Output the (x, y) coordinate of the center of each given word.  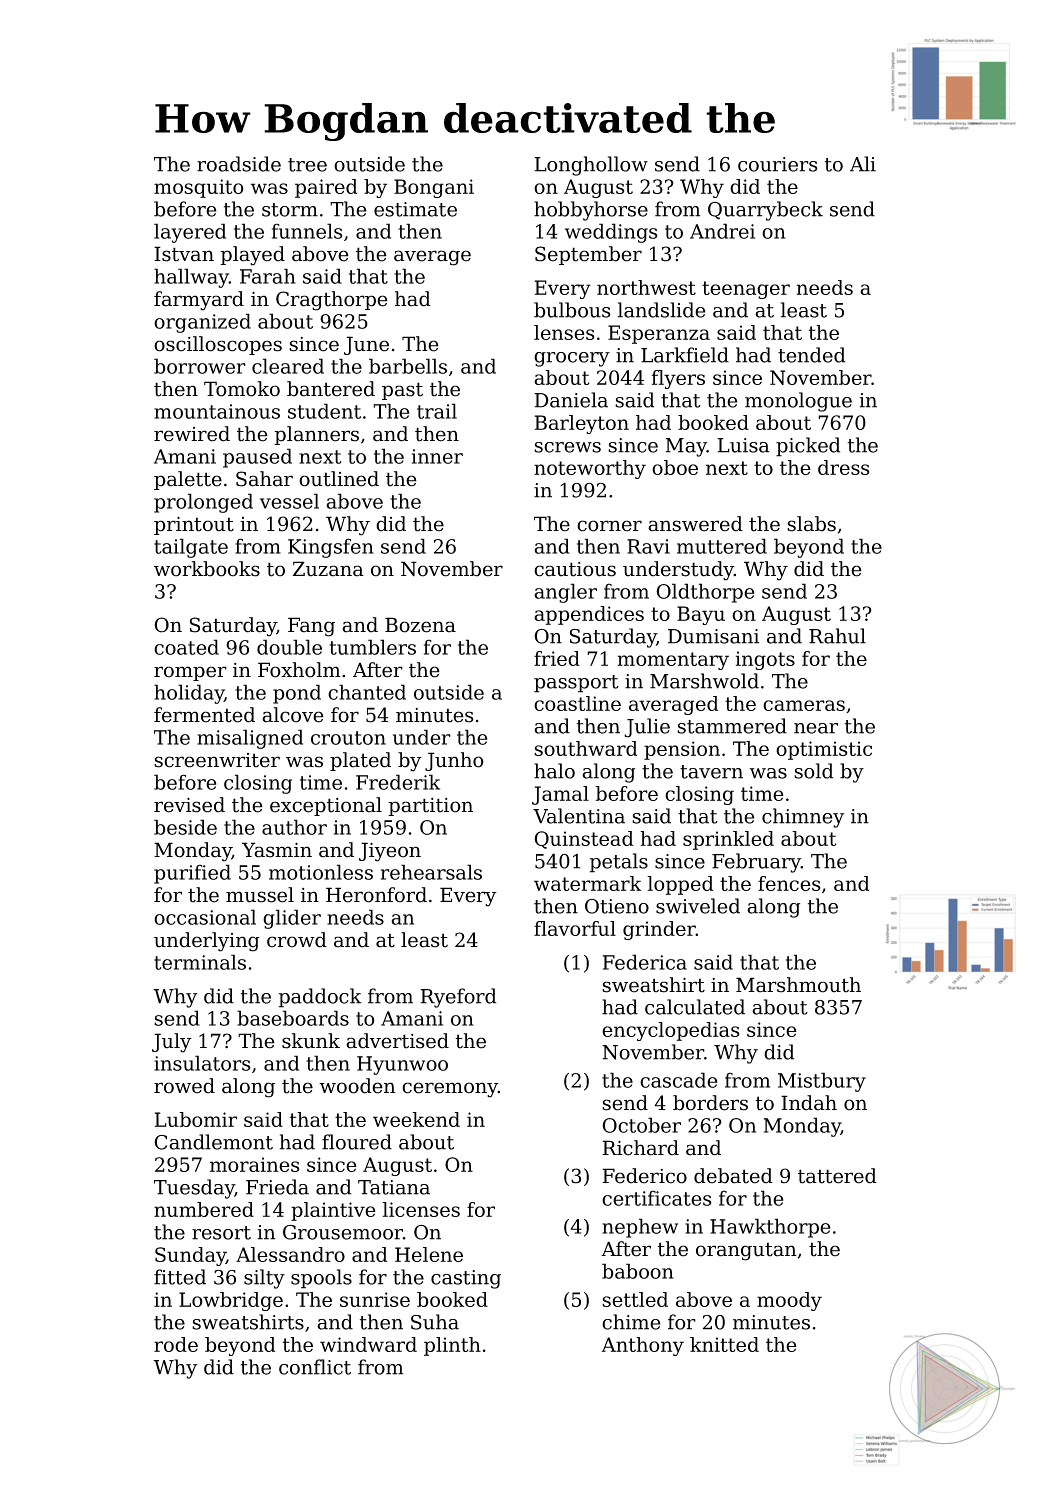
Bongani (434, 188)
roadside (239, 164)
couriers (778, 164)
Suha (435, 1322)
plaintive (333, 1211)
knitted (724, 1344)
